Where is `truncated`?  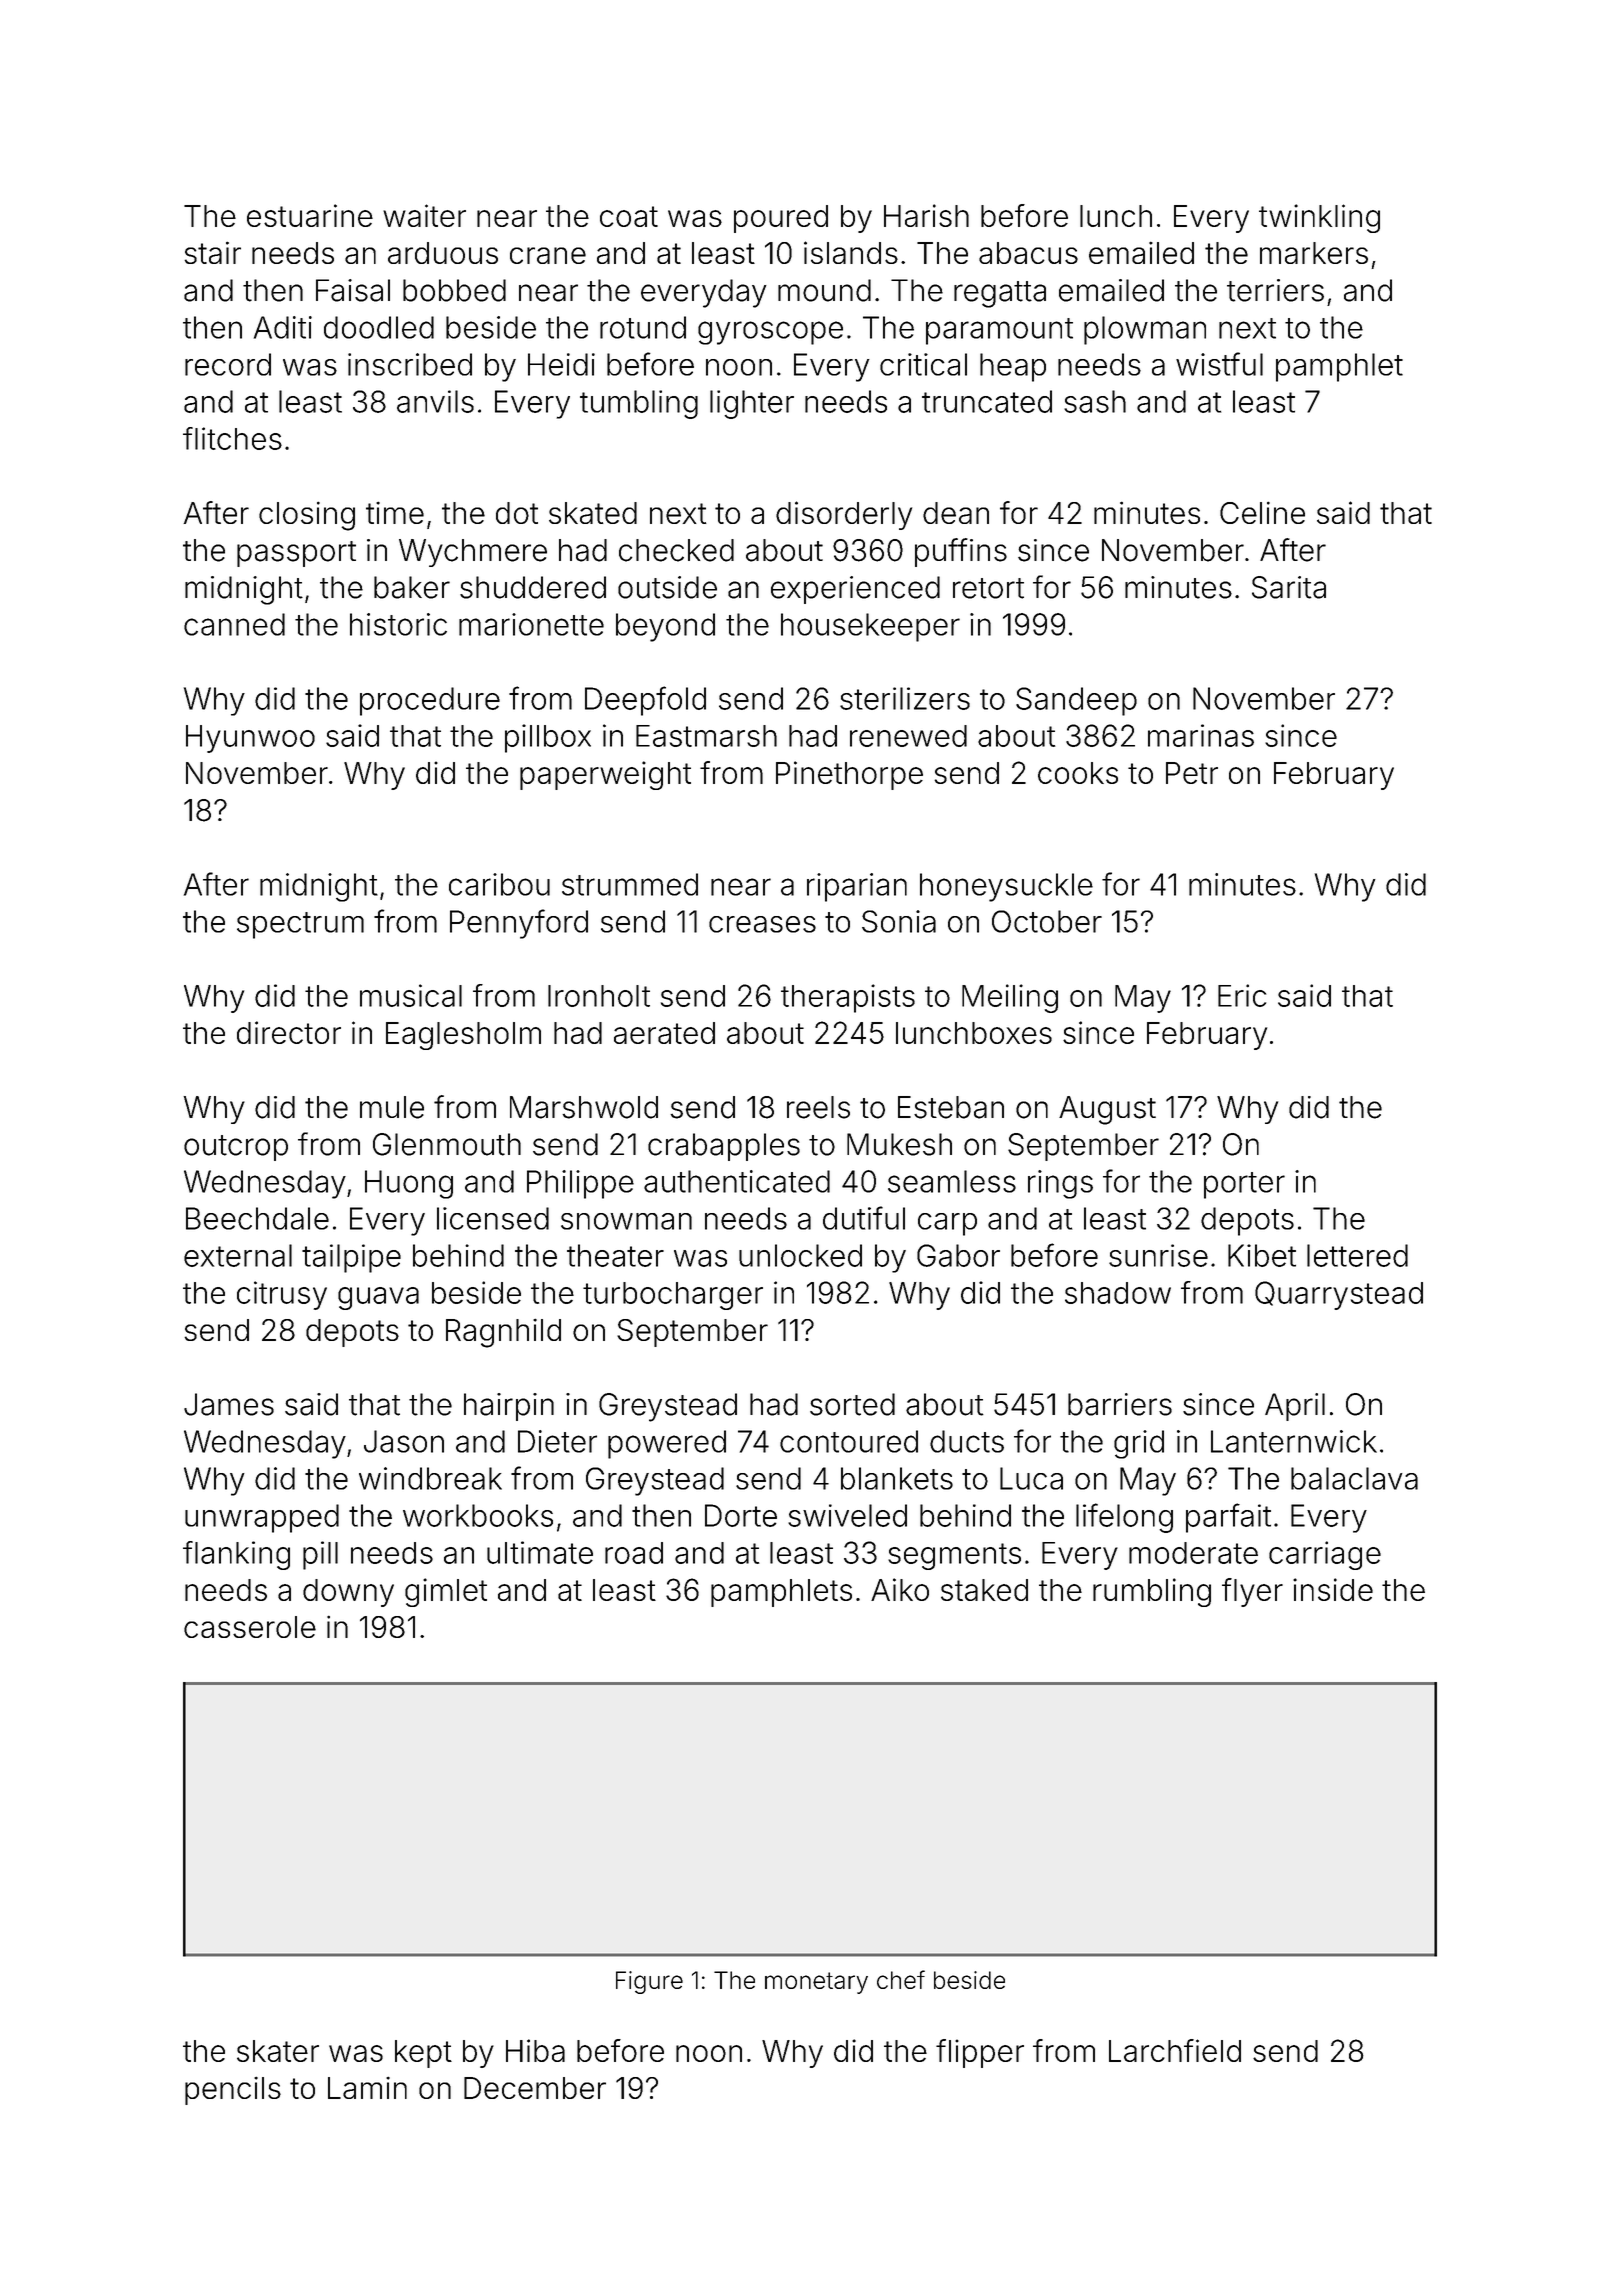 truncated is located at coordinates (987, 401).
